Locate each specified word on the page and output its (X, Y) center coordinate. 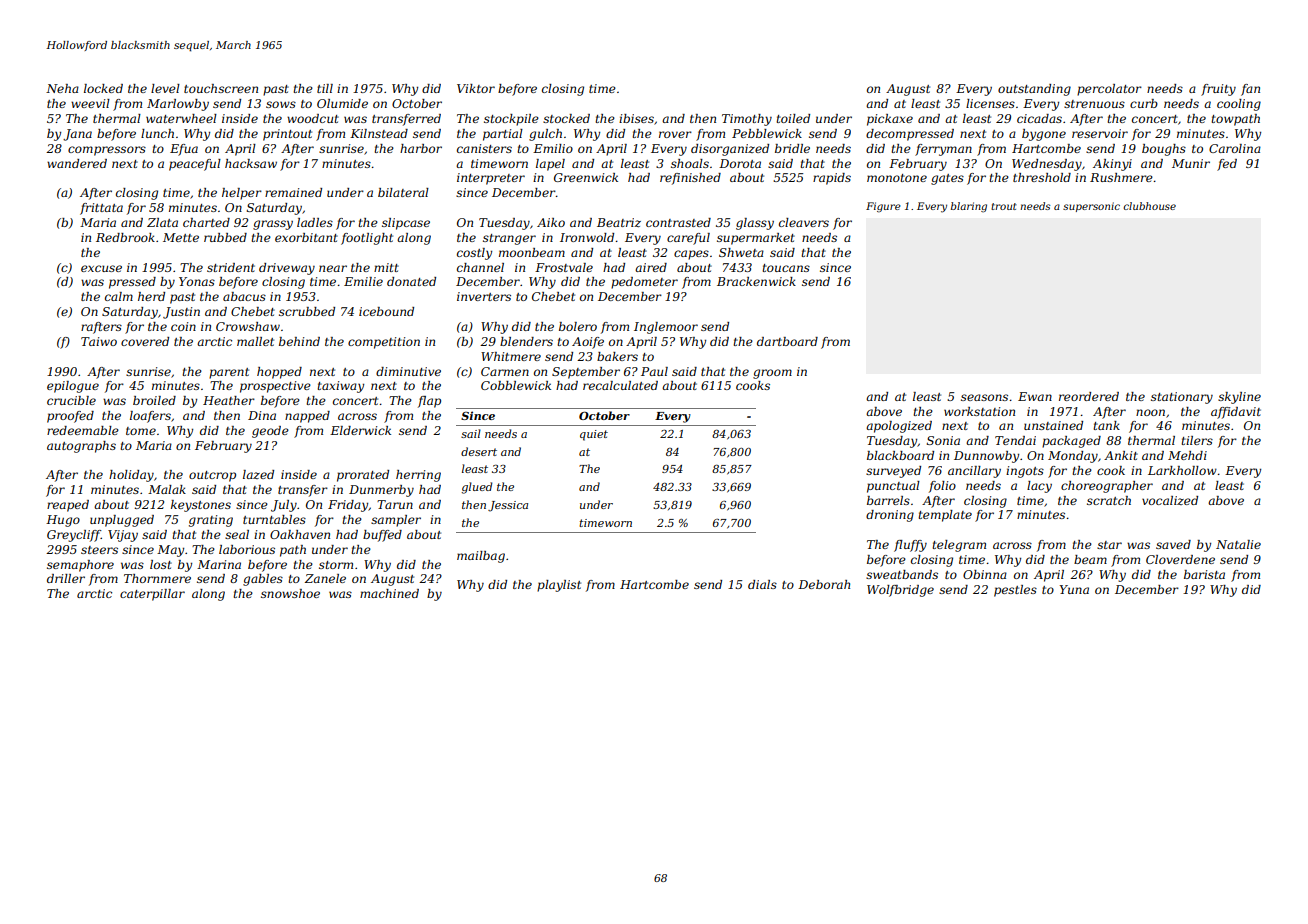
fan (1250, 90)
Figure (883, 207)
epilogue (73, 387)
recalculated (620, 385)
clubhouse (1149, 206)
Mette (181, 237)
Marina (219, 564)
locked (103, 88)
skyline (1239, 398)
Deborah (824, 584)
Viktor (476, 88)
